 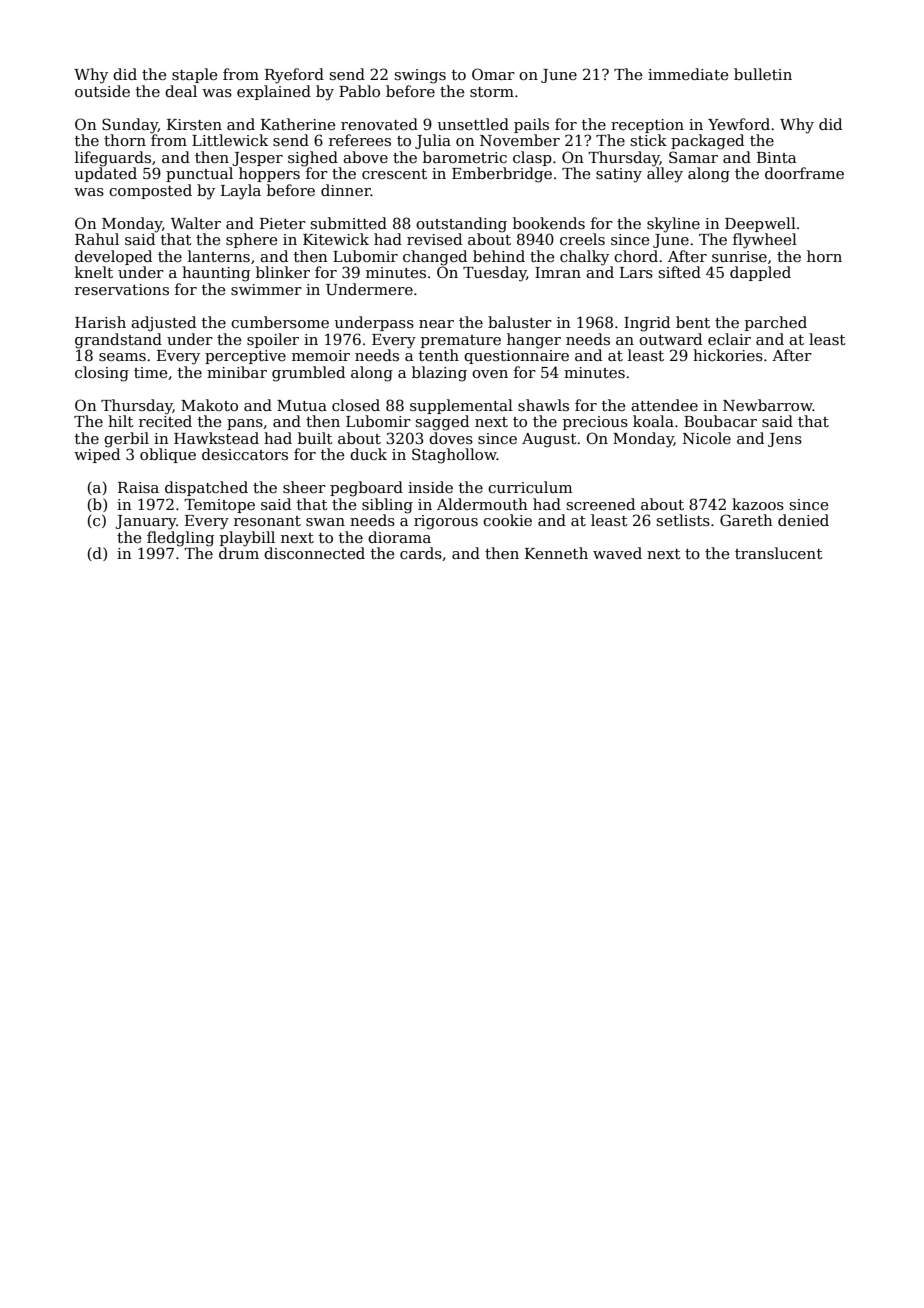 I want to click on renovated, so click(x=379, y=124).
